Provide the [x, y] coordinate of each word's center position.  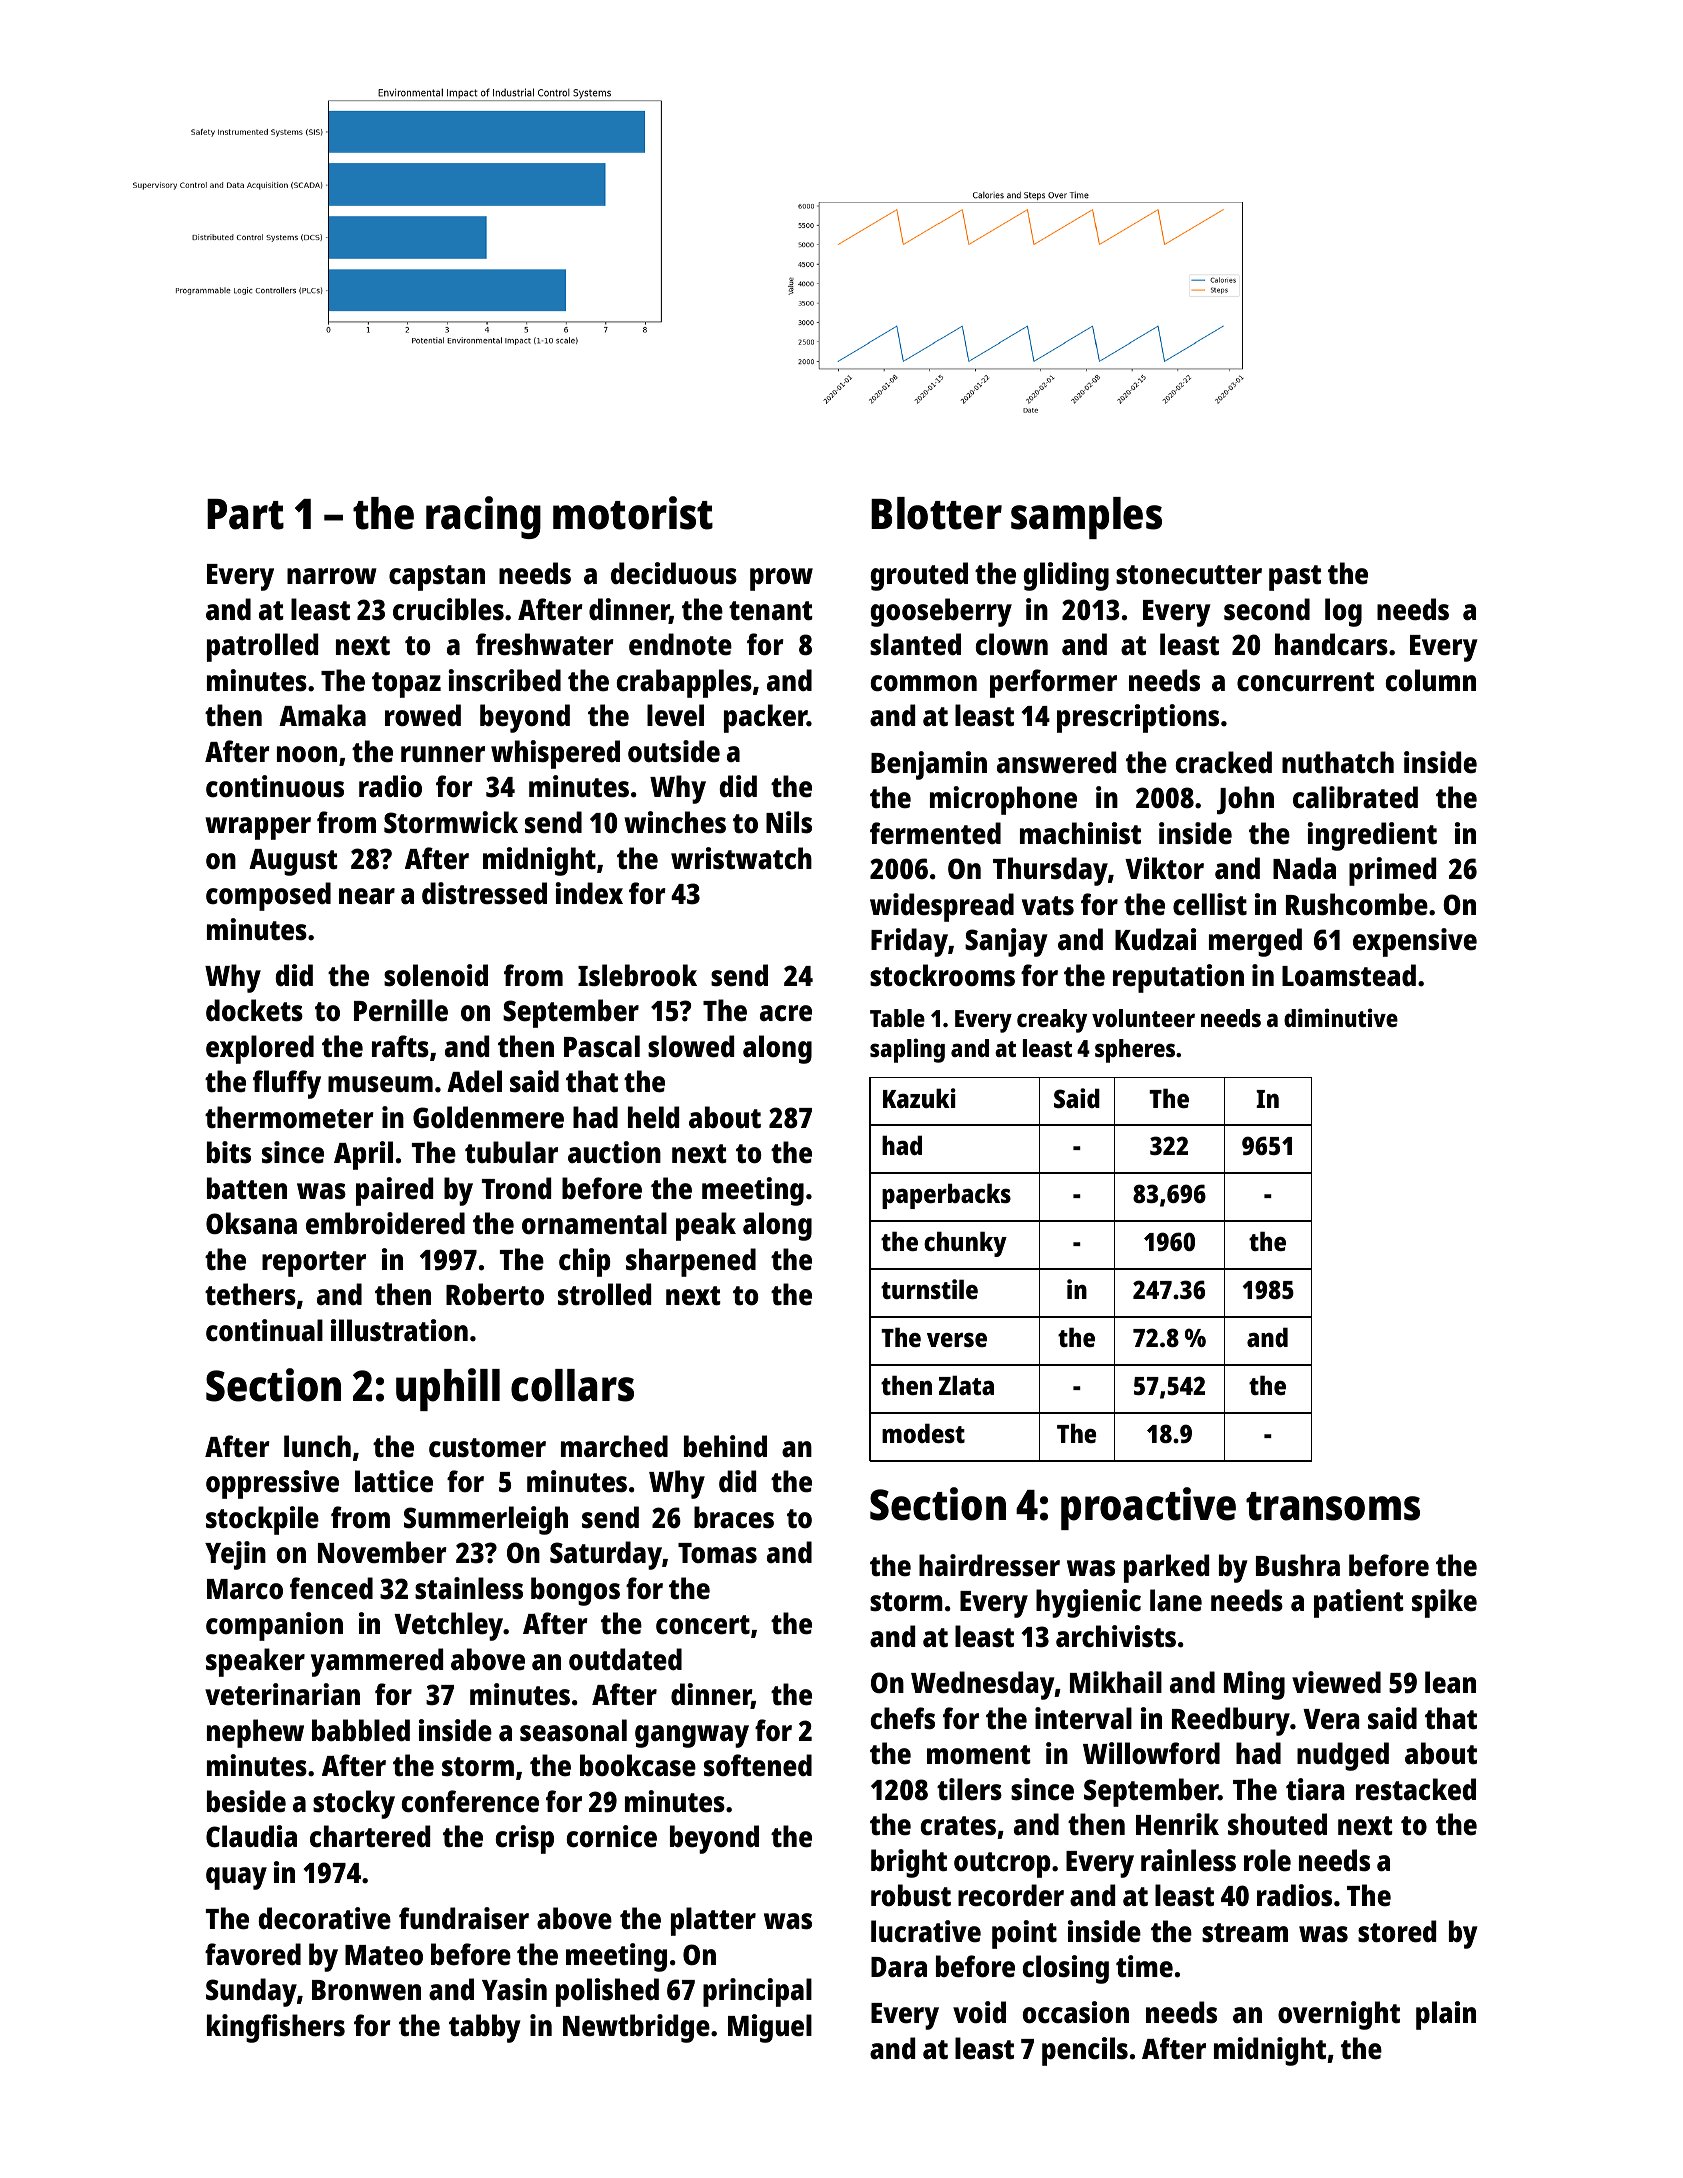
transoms [1333, 1506]
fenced [331, 1588]
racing [483, 517]
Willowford [1151, 1753]
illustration [399, 1330]
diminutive [1341, 1017]
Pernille [401, 1010]
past [1295, 578]
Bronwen [366, 1990]
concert [703, 1625]
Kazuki [919, 1098]
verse [957, 1339]
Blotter [936, 513]
